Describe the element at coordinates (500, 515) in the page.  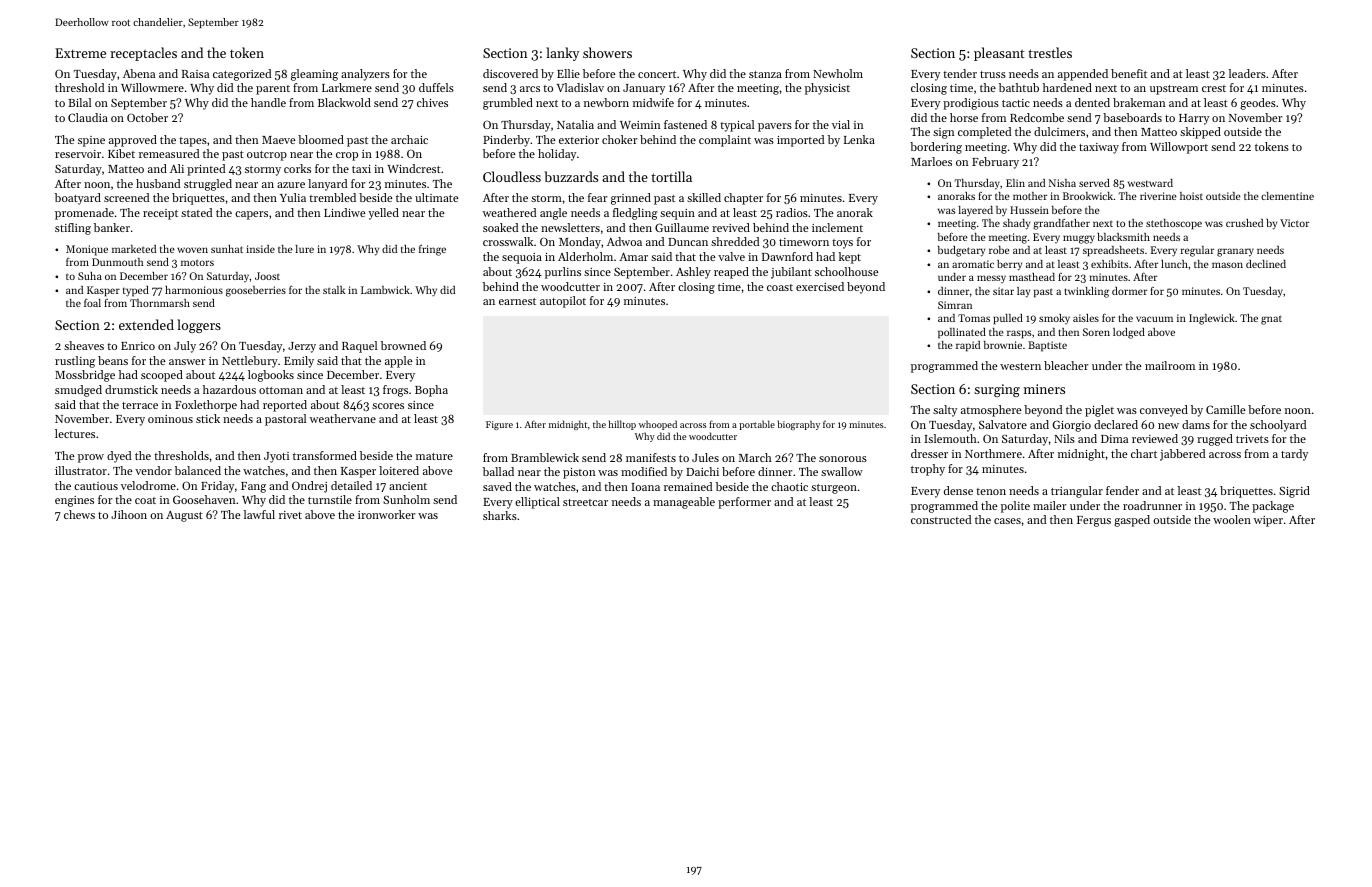
I see `sharks` at that location.
